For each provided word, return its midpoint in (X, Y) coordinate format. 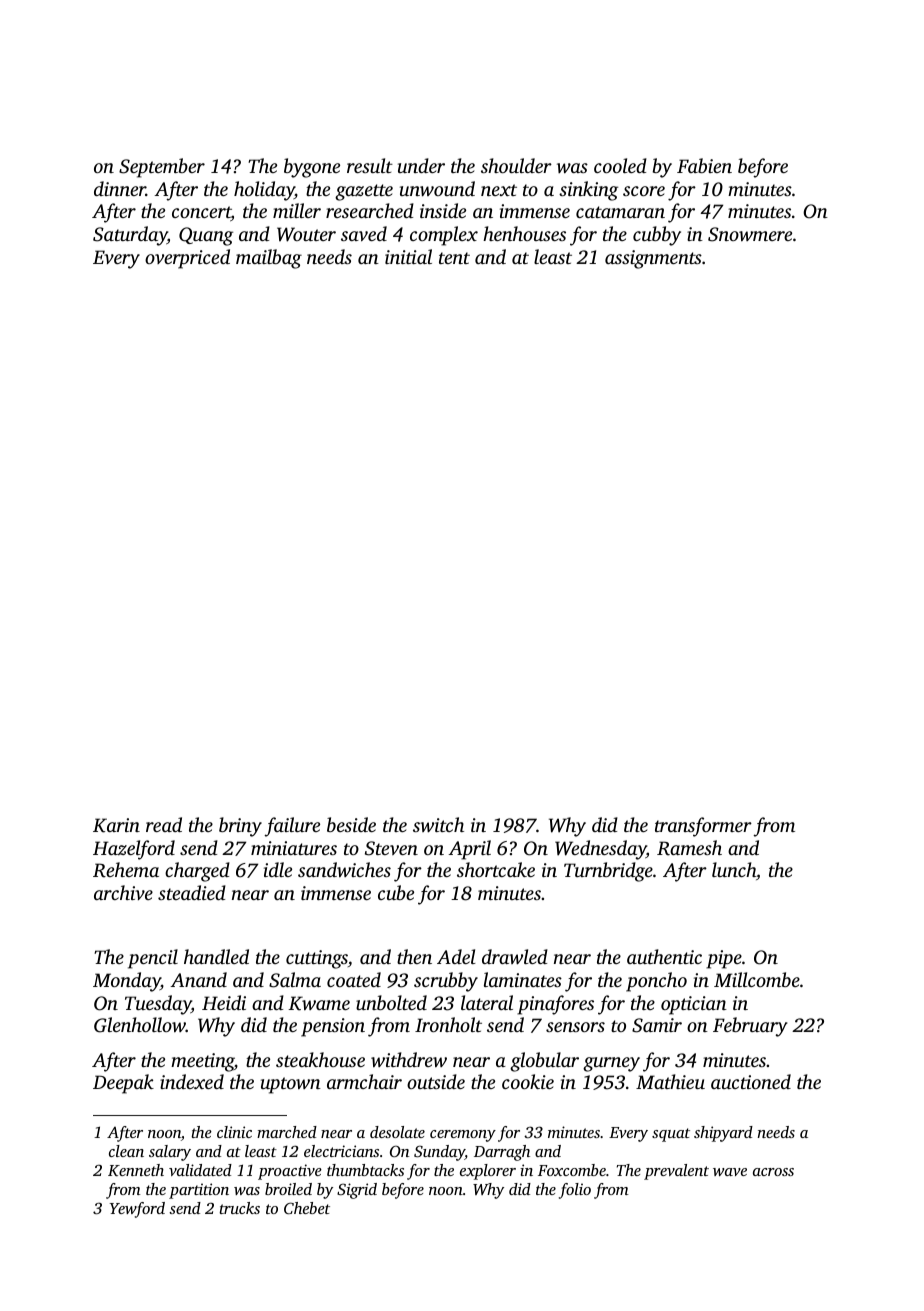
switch (438, 824)
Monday (127, 982)
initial (408, 256)
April (469, 850)
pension (333, 1027)
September (162, 168)
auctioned (751, 1081)
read (164, 824)
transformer (703, 827)
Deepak (123, 1084)
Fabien (704, 165)
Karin (116, 825)
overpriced (187, 259)
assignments (653, 259)
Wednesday (600, 850)
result (370, 165)
